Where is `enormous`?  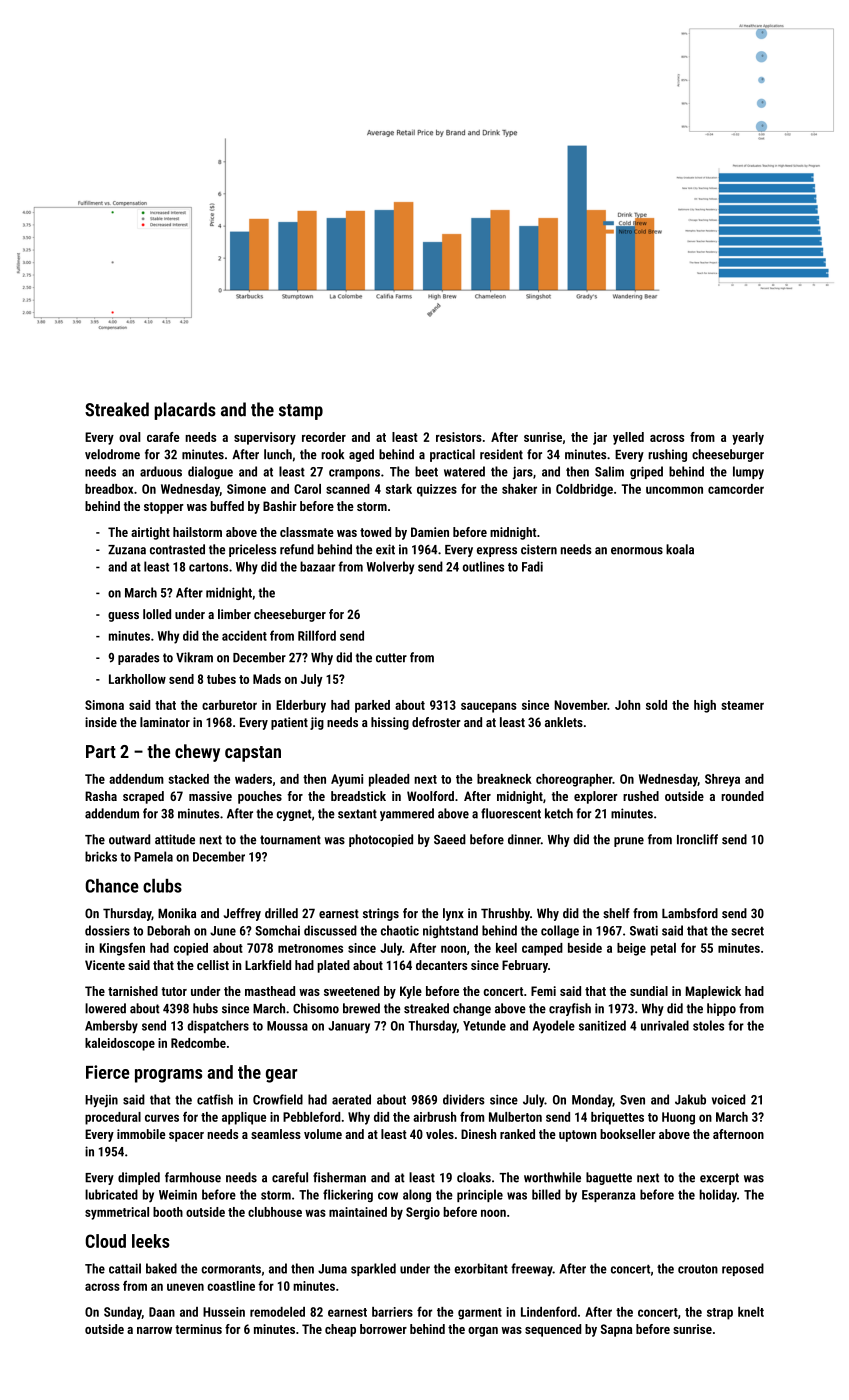 enormous is located at coordinates (637, 551).
